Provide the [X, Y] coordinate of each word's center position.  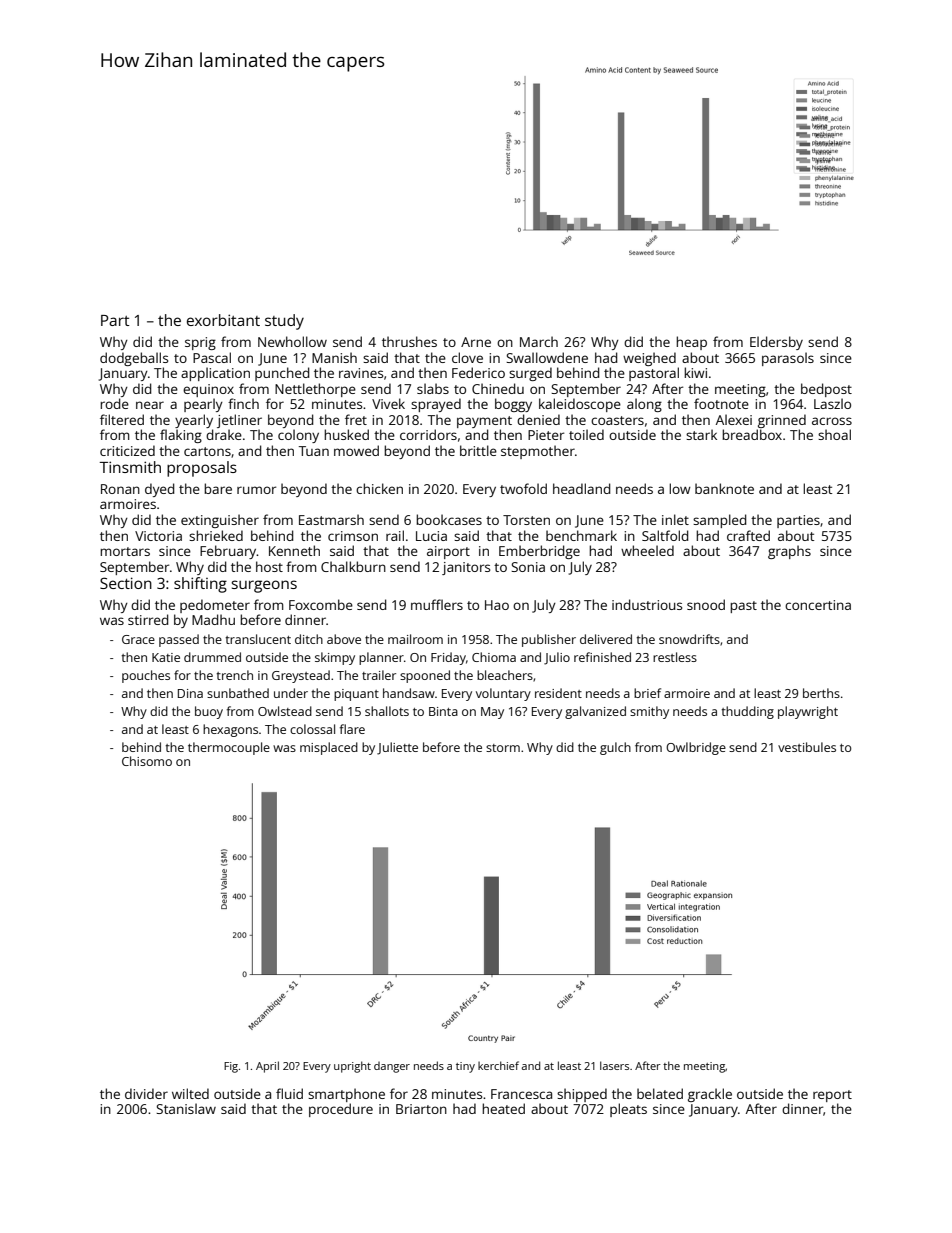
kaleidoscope [580, 405]
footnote [721, 403]
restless [675, 657]
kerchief [498, 1065]
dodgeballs [134, 359]
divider [146, 1093]
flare [352, 729]
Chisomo [147, 761]
